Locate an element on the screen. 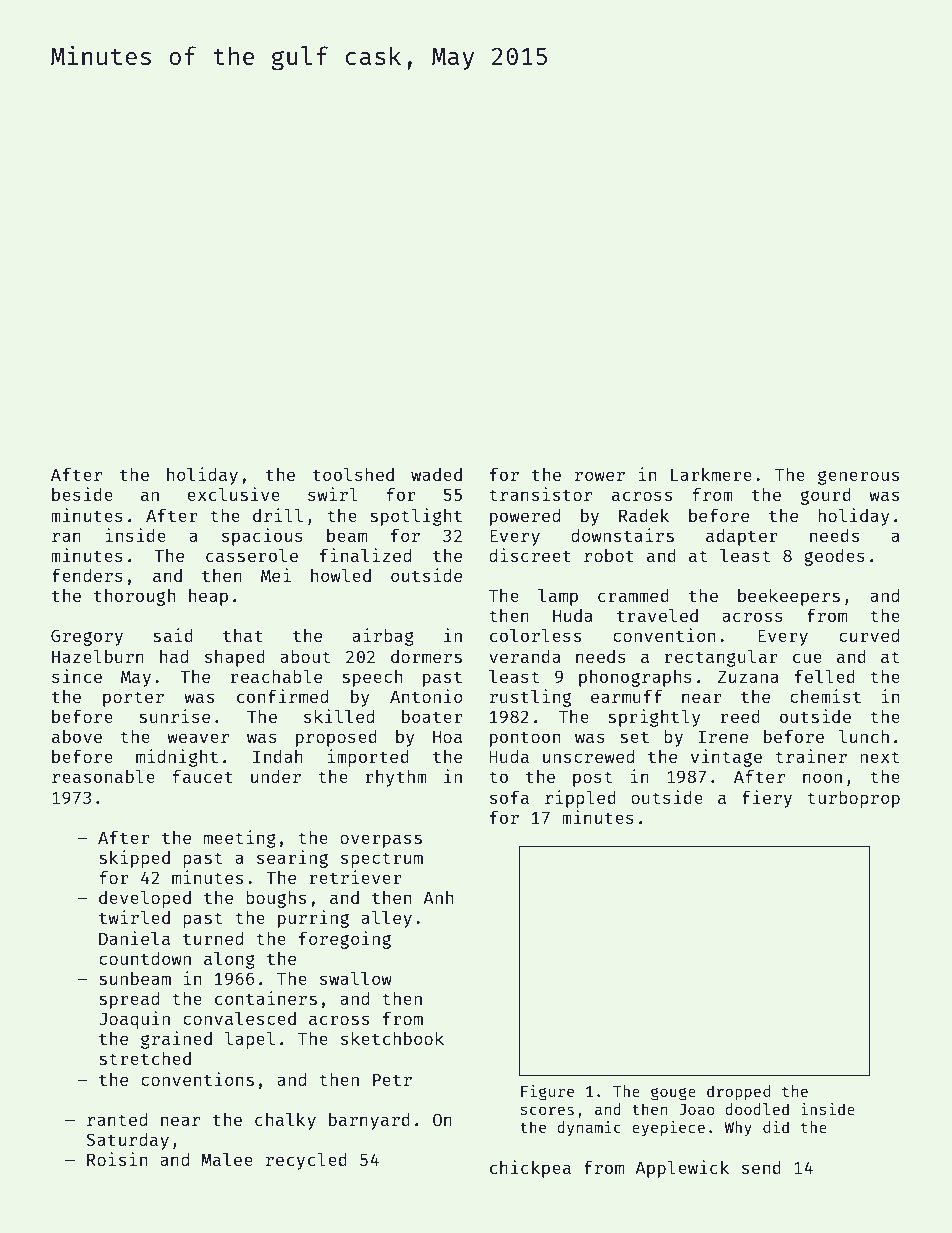 The width and height of the screenshot is (952, 1233). adapter is located at coordinates (742, 537).
